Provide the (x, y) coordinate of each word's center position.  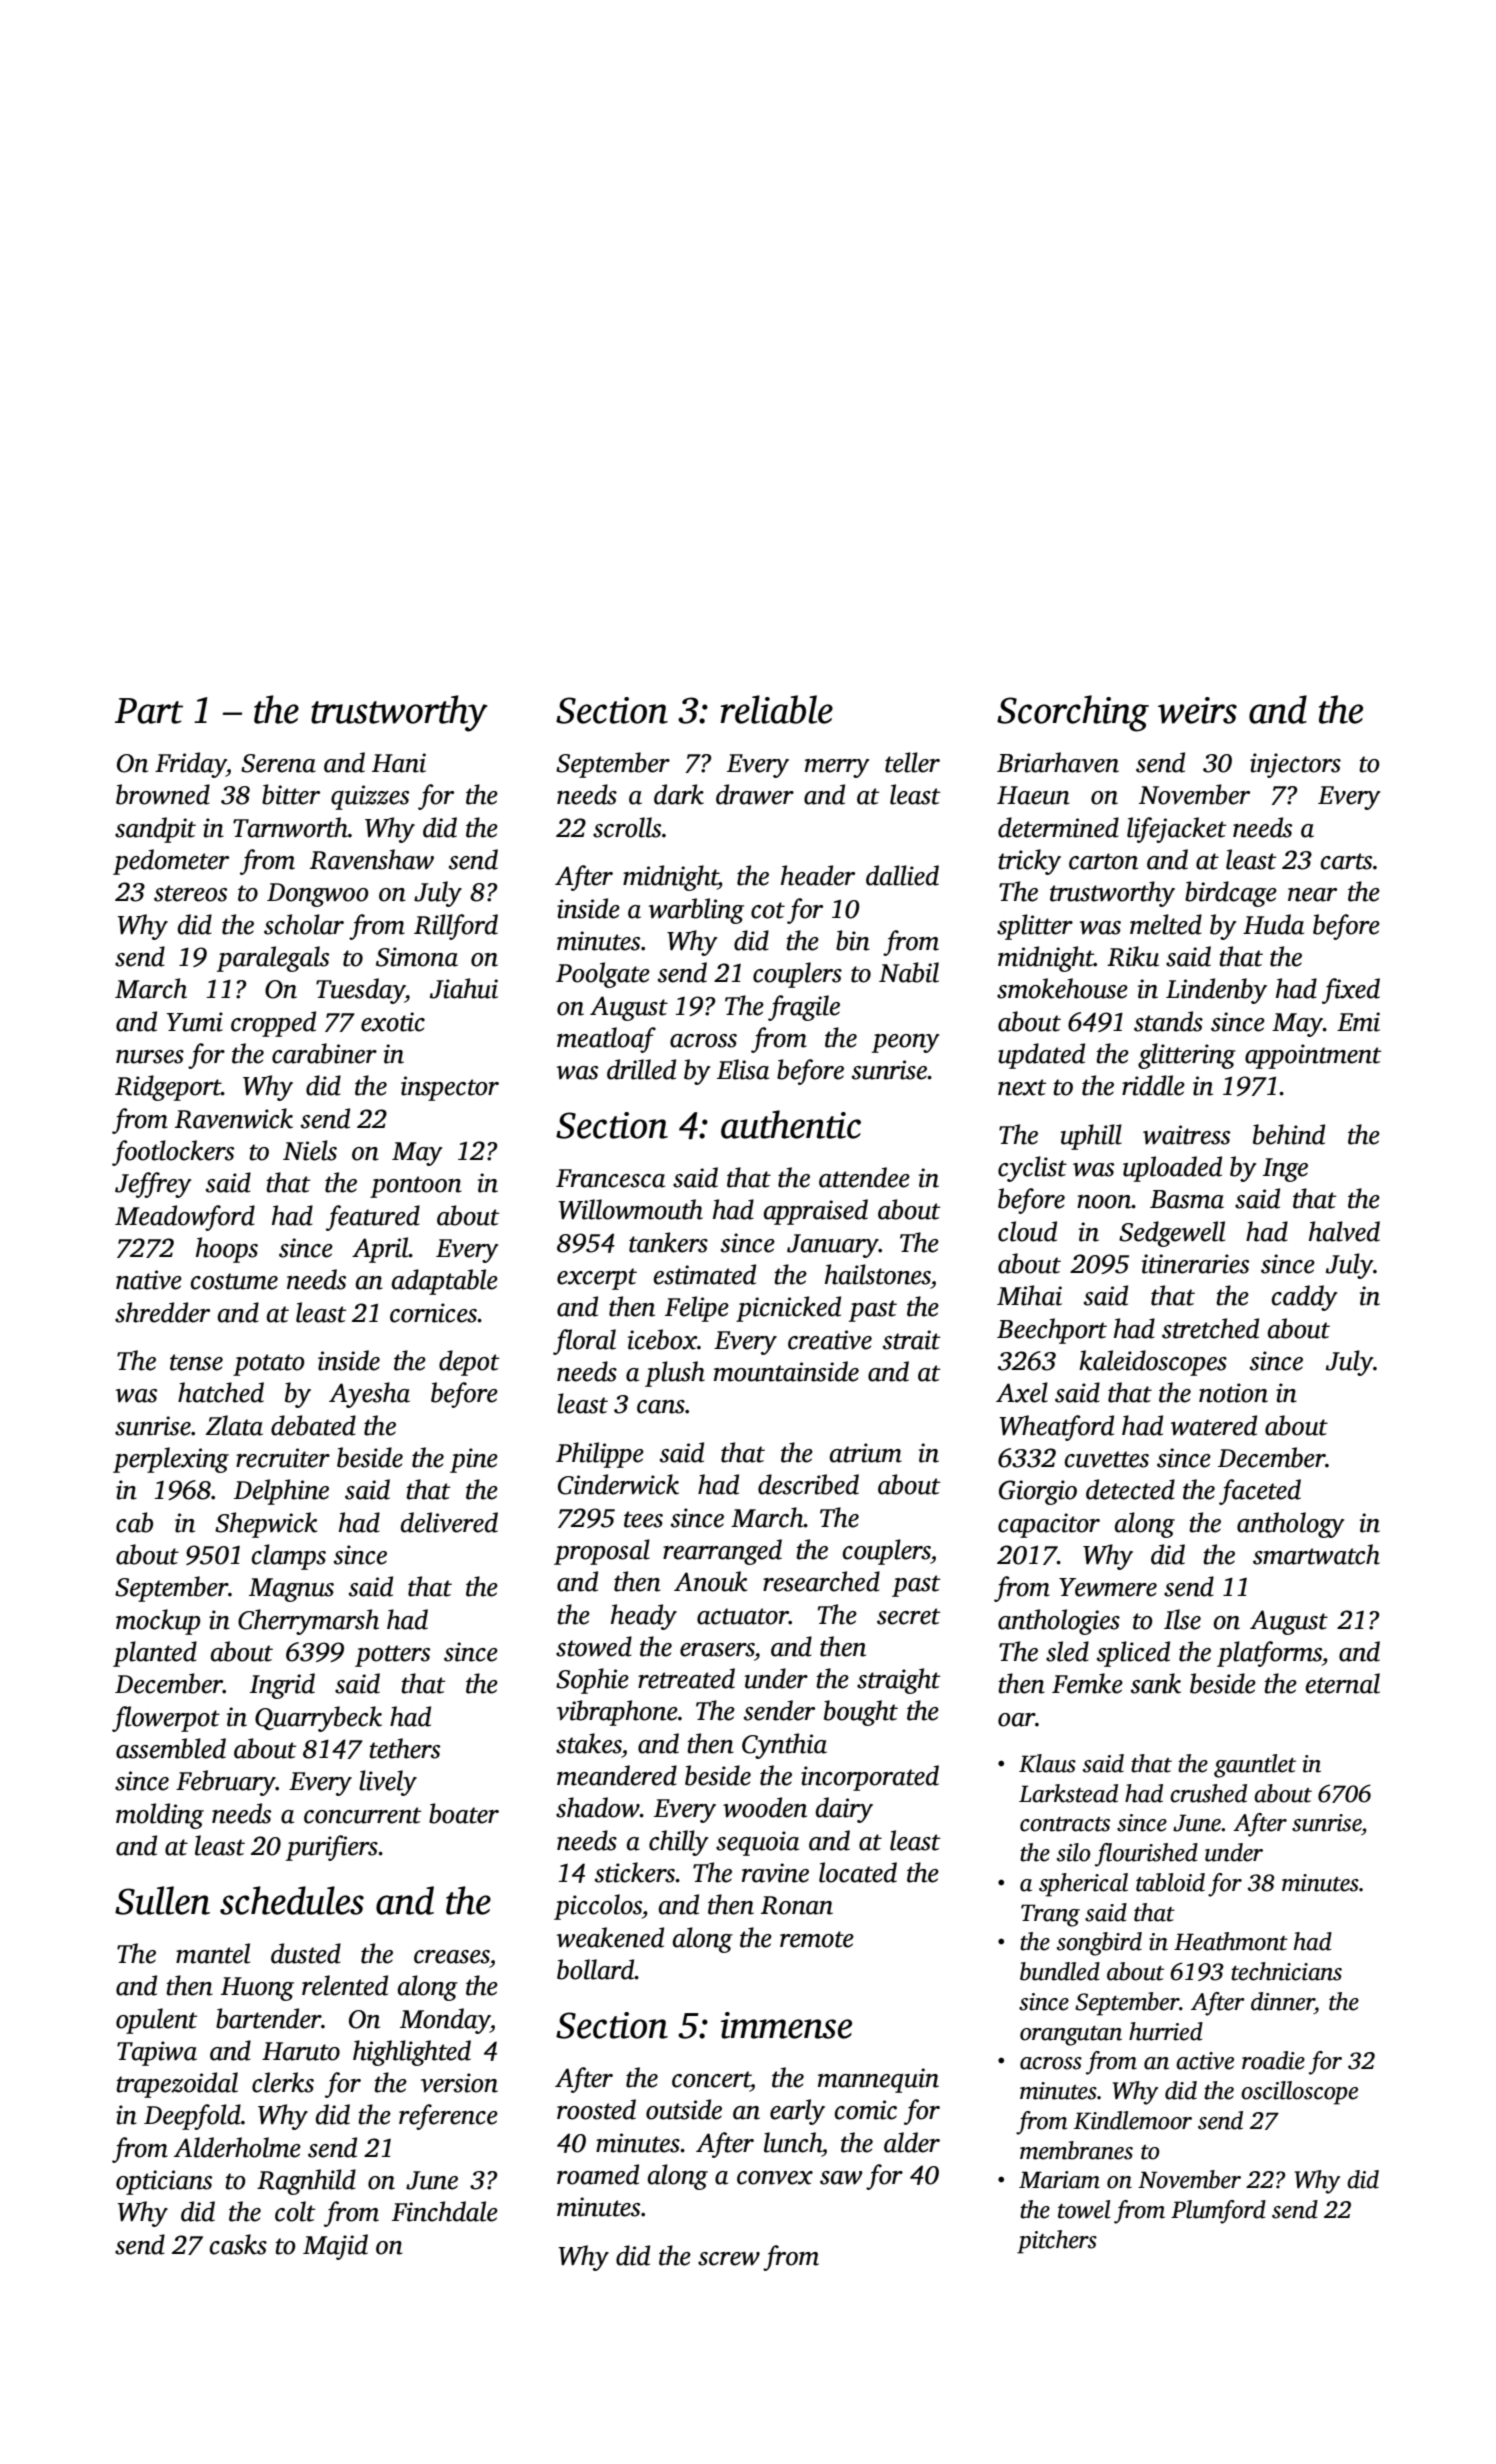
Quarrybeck (318, 1719)
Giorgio (1038, 1492)
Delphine (281, 1492)
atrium (866, 1453)
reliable (776, 709)
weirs (1197, 710)
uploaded (1172, 1169)
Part (149, 711)
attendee (864, 1177)
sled (1067, 1651)
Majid (335, 2247)
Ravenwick (234, 1118)
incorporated (870, 1778)
